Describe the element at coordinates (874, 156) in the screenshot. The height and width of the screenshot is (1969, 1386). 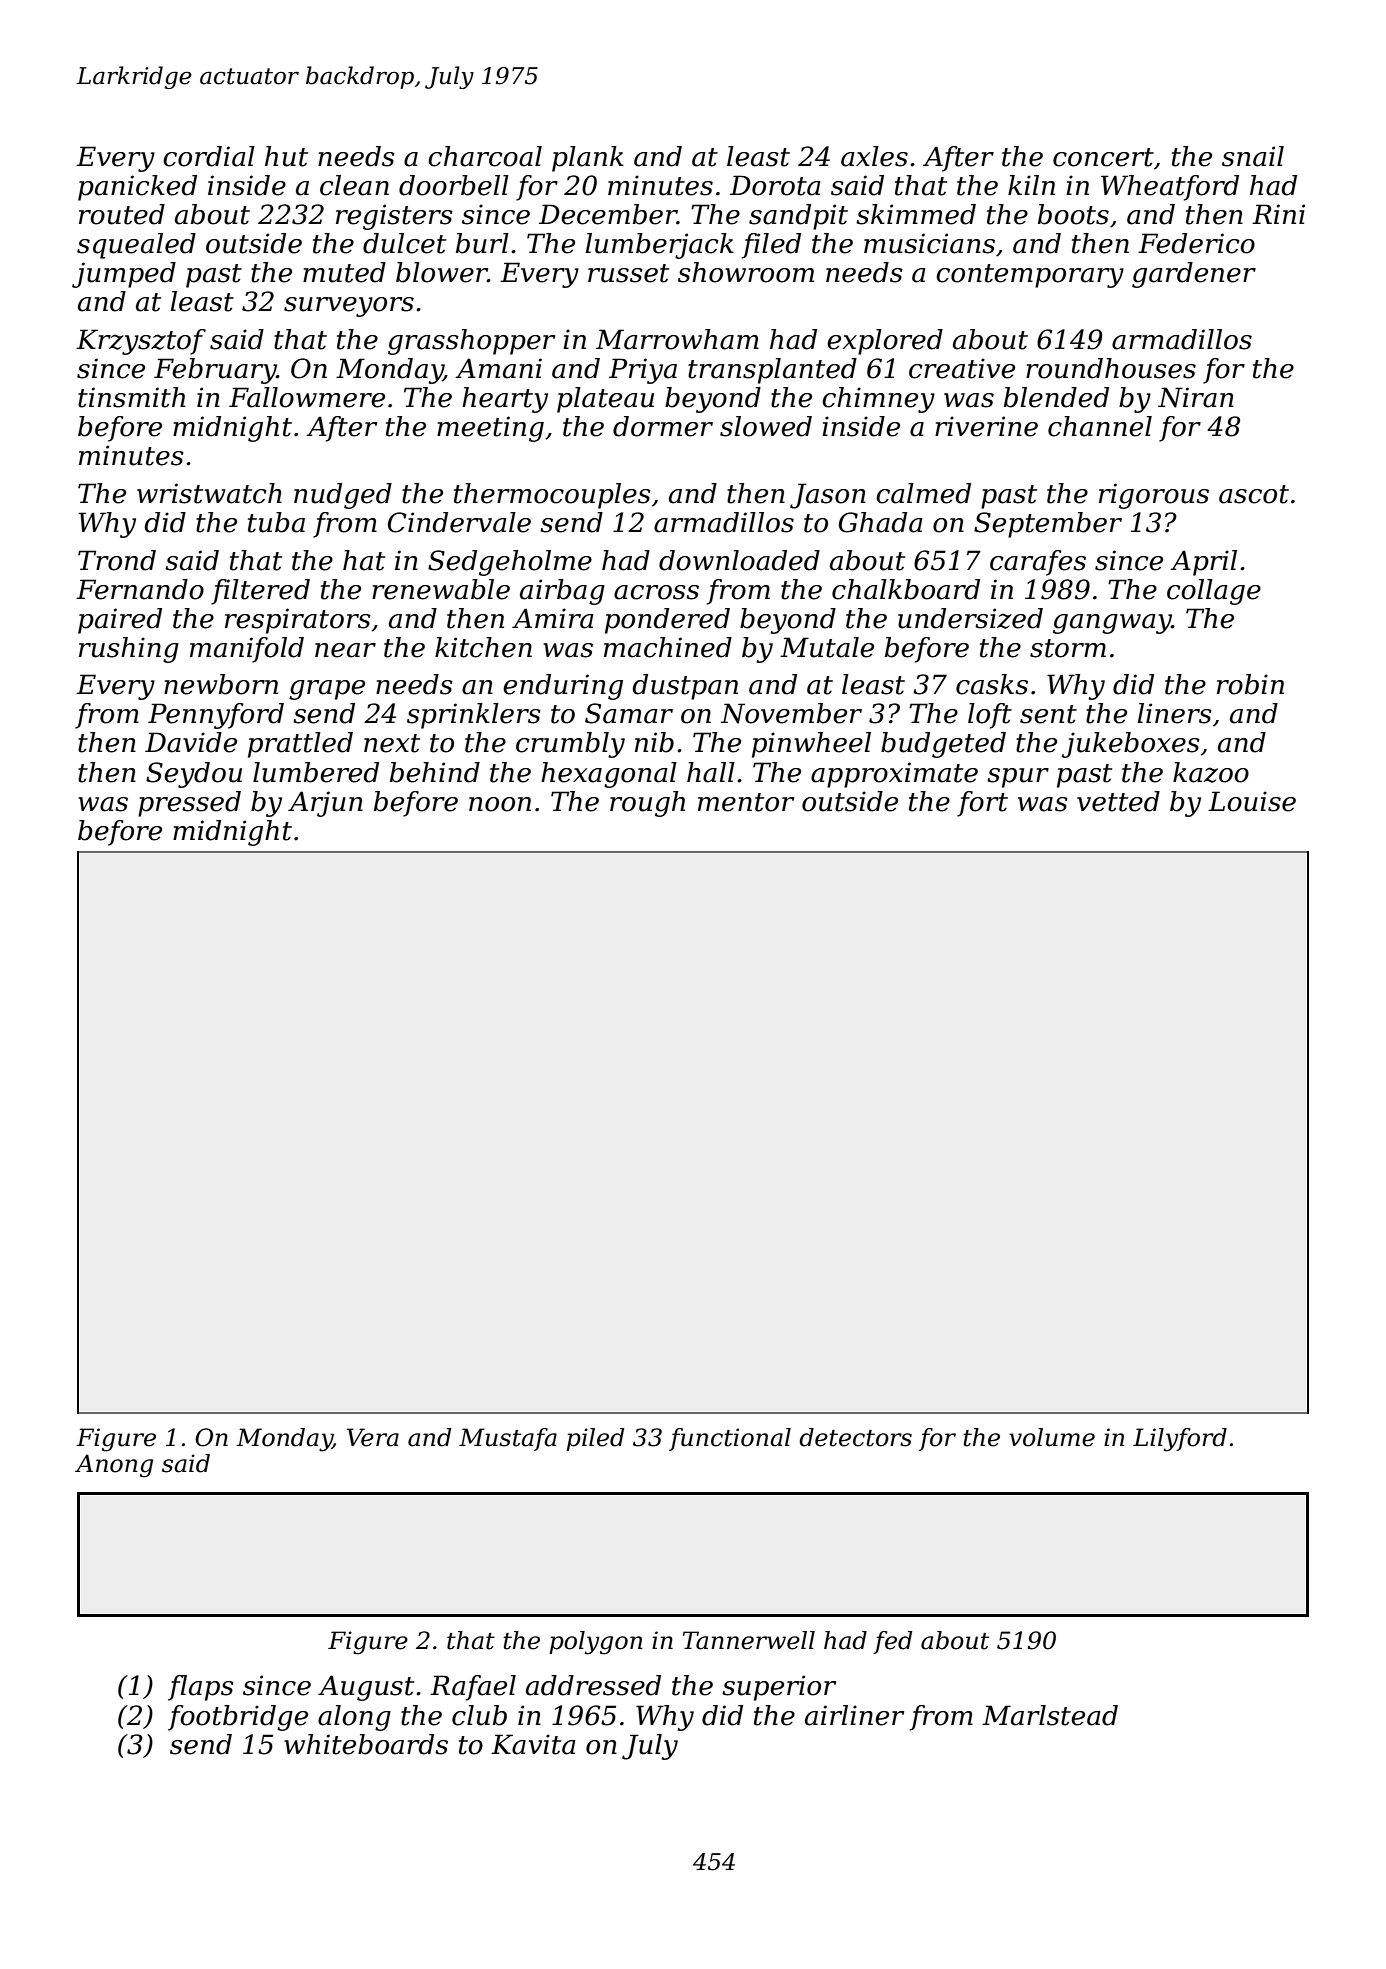
I see `axles` at that location.
